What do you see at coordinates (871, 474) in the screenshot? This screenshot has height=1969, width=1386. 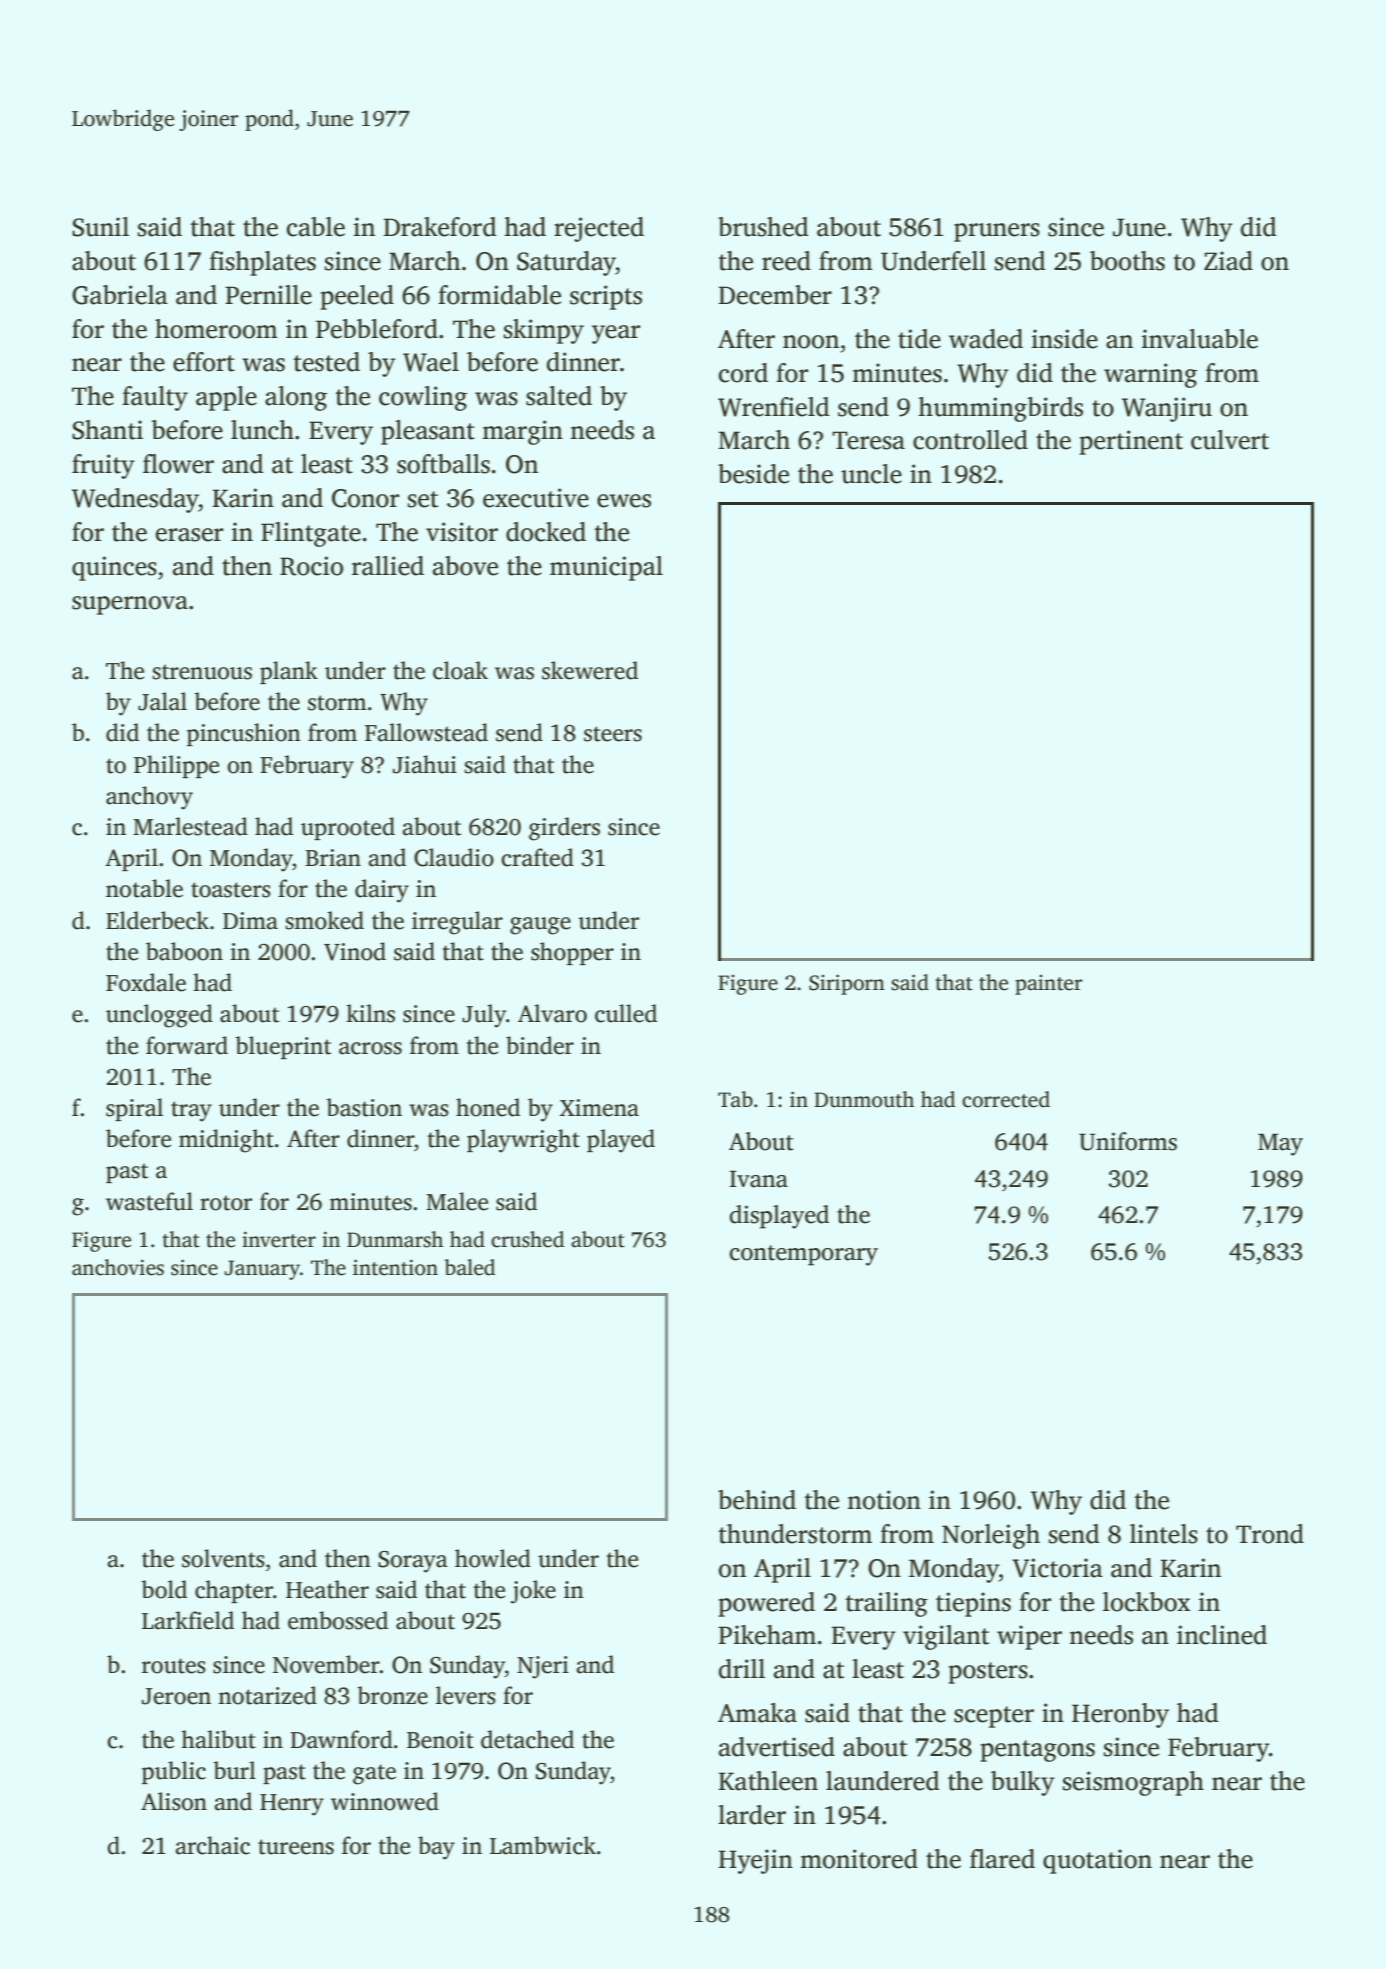 I see `uncle` at bounding box center [871, 474].
